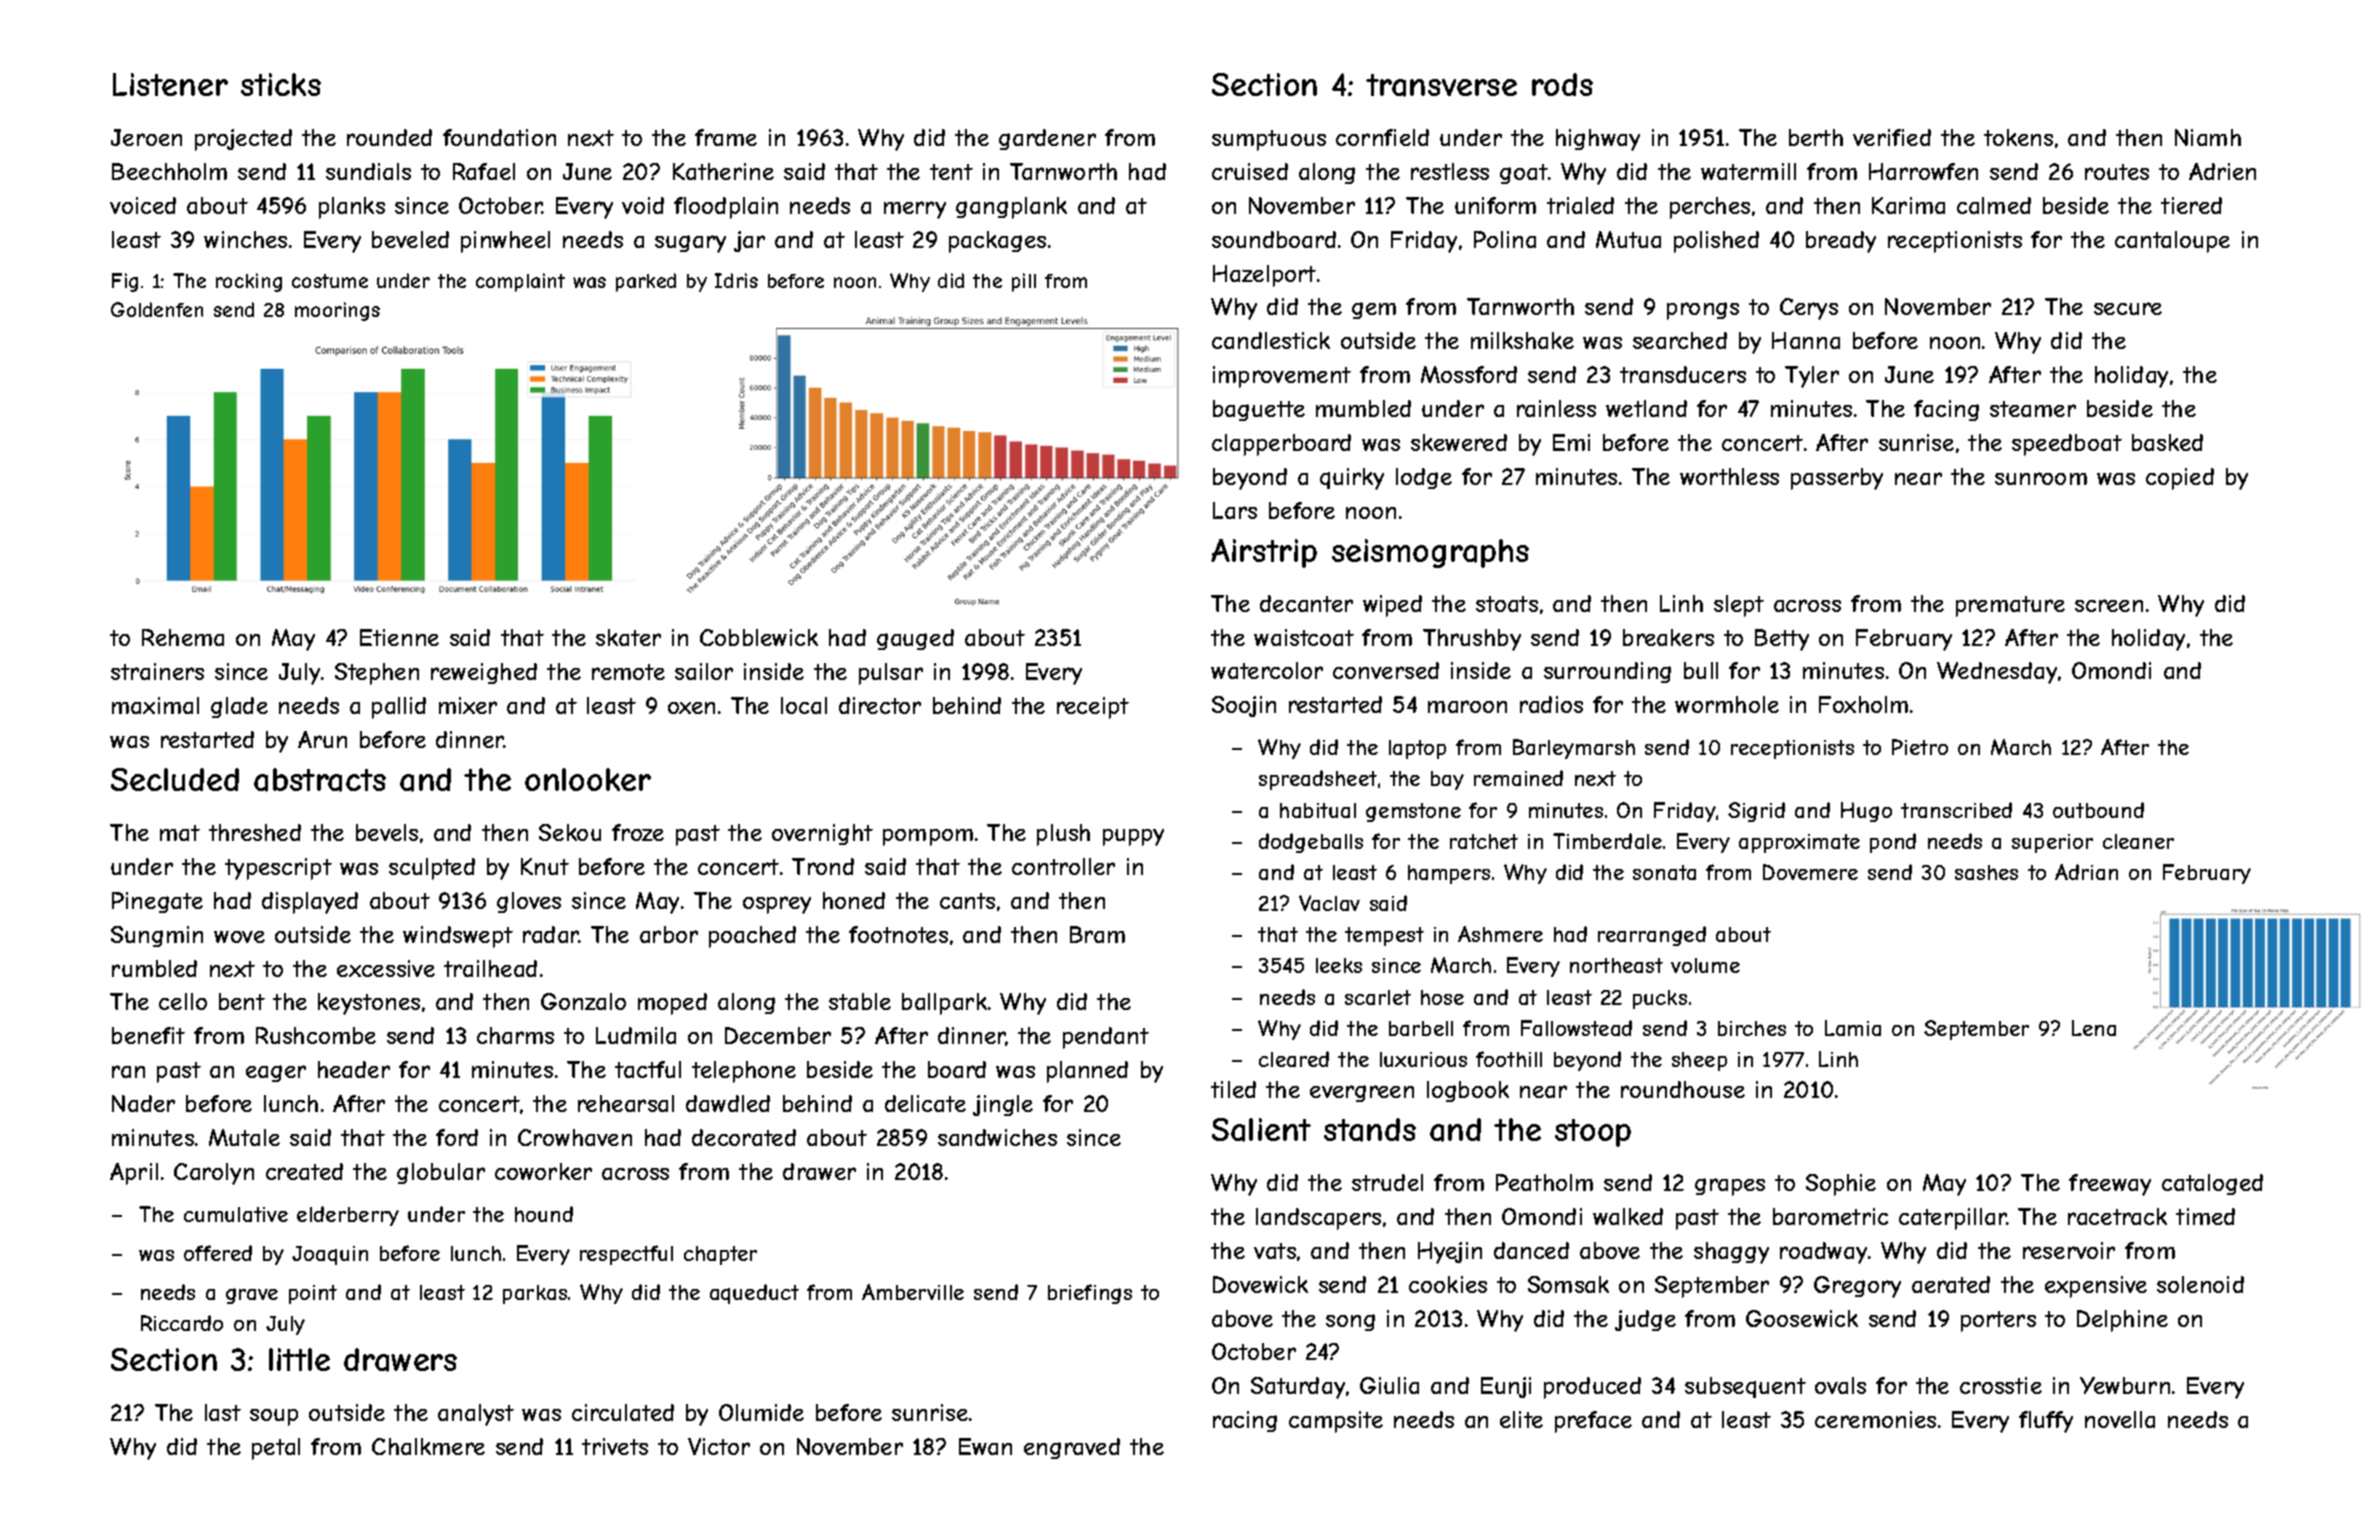  Describe the element at coordinates (2208, 137) in the screenshot. I see `Niamh` at that location.
